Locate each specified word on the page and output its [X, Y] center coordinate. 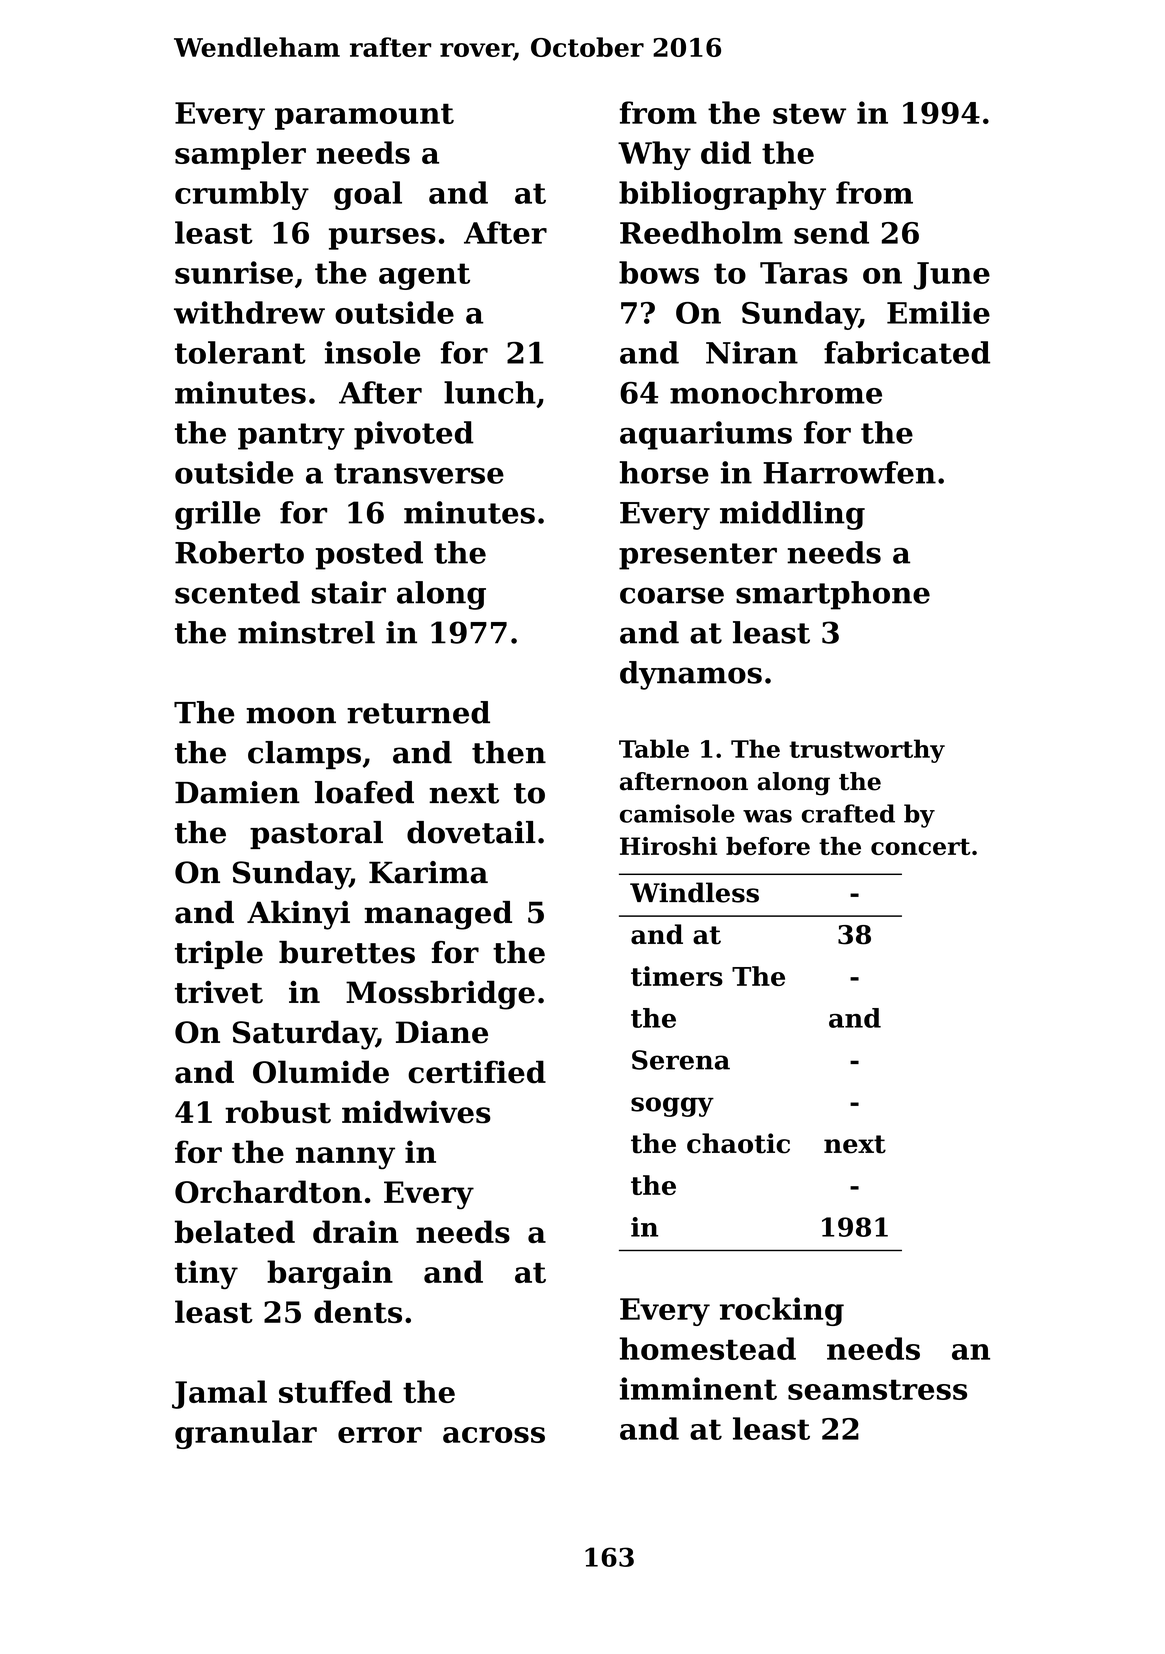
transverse [419, 473]
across [494, 1435]
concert [920, 846]
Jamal [219, 1394]
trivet [219, 992]
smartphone [833, 595]
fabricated [907, 352]
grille [218, 515]
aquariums [706, 435]
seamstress [877, 1389]
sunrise [234, 272]
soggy [672, 1107]
